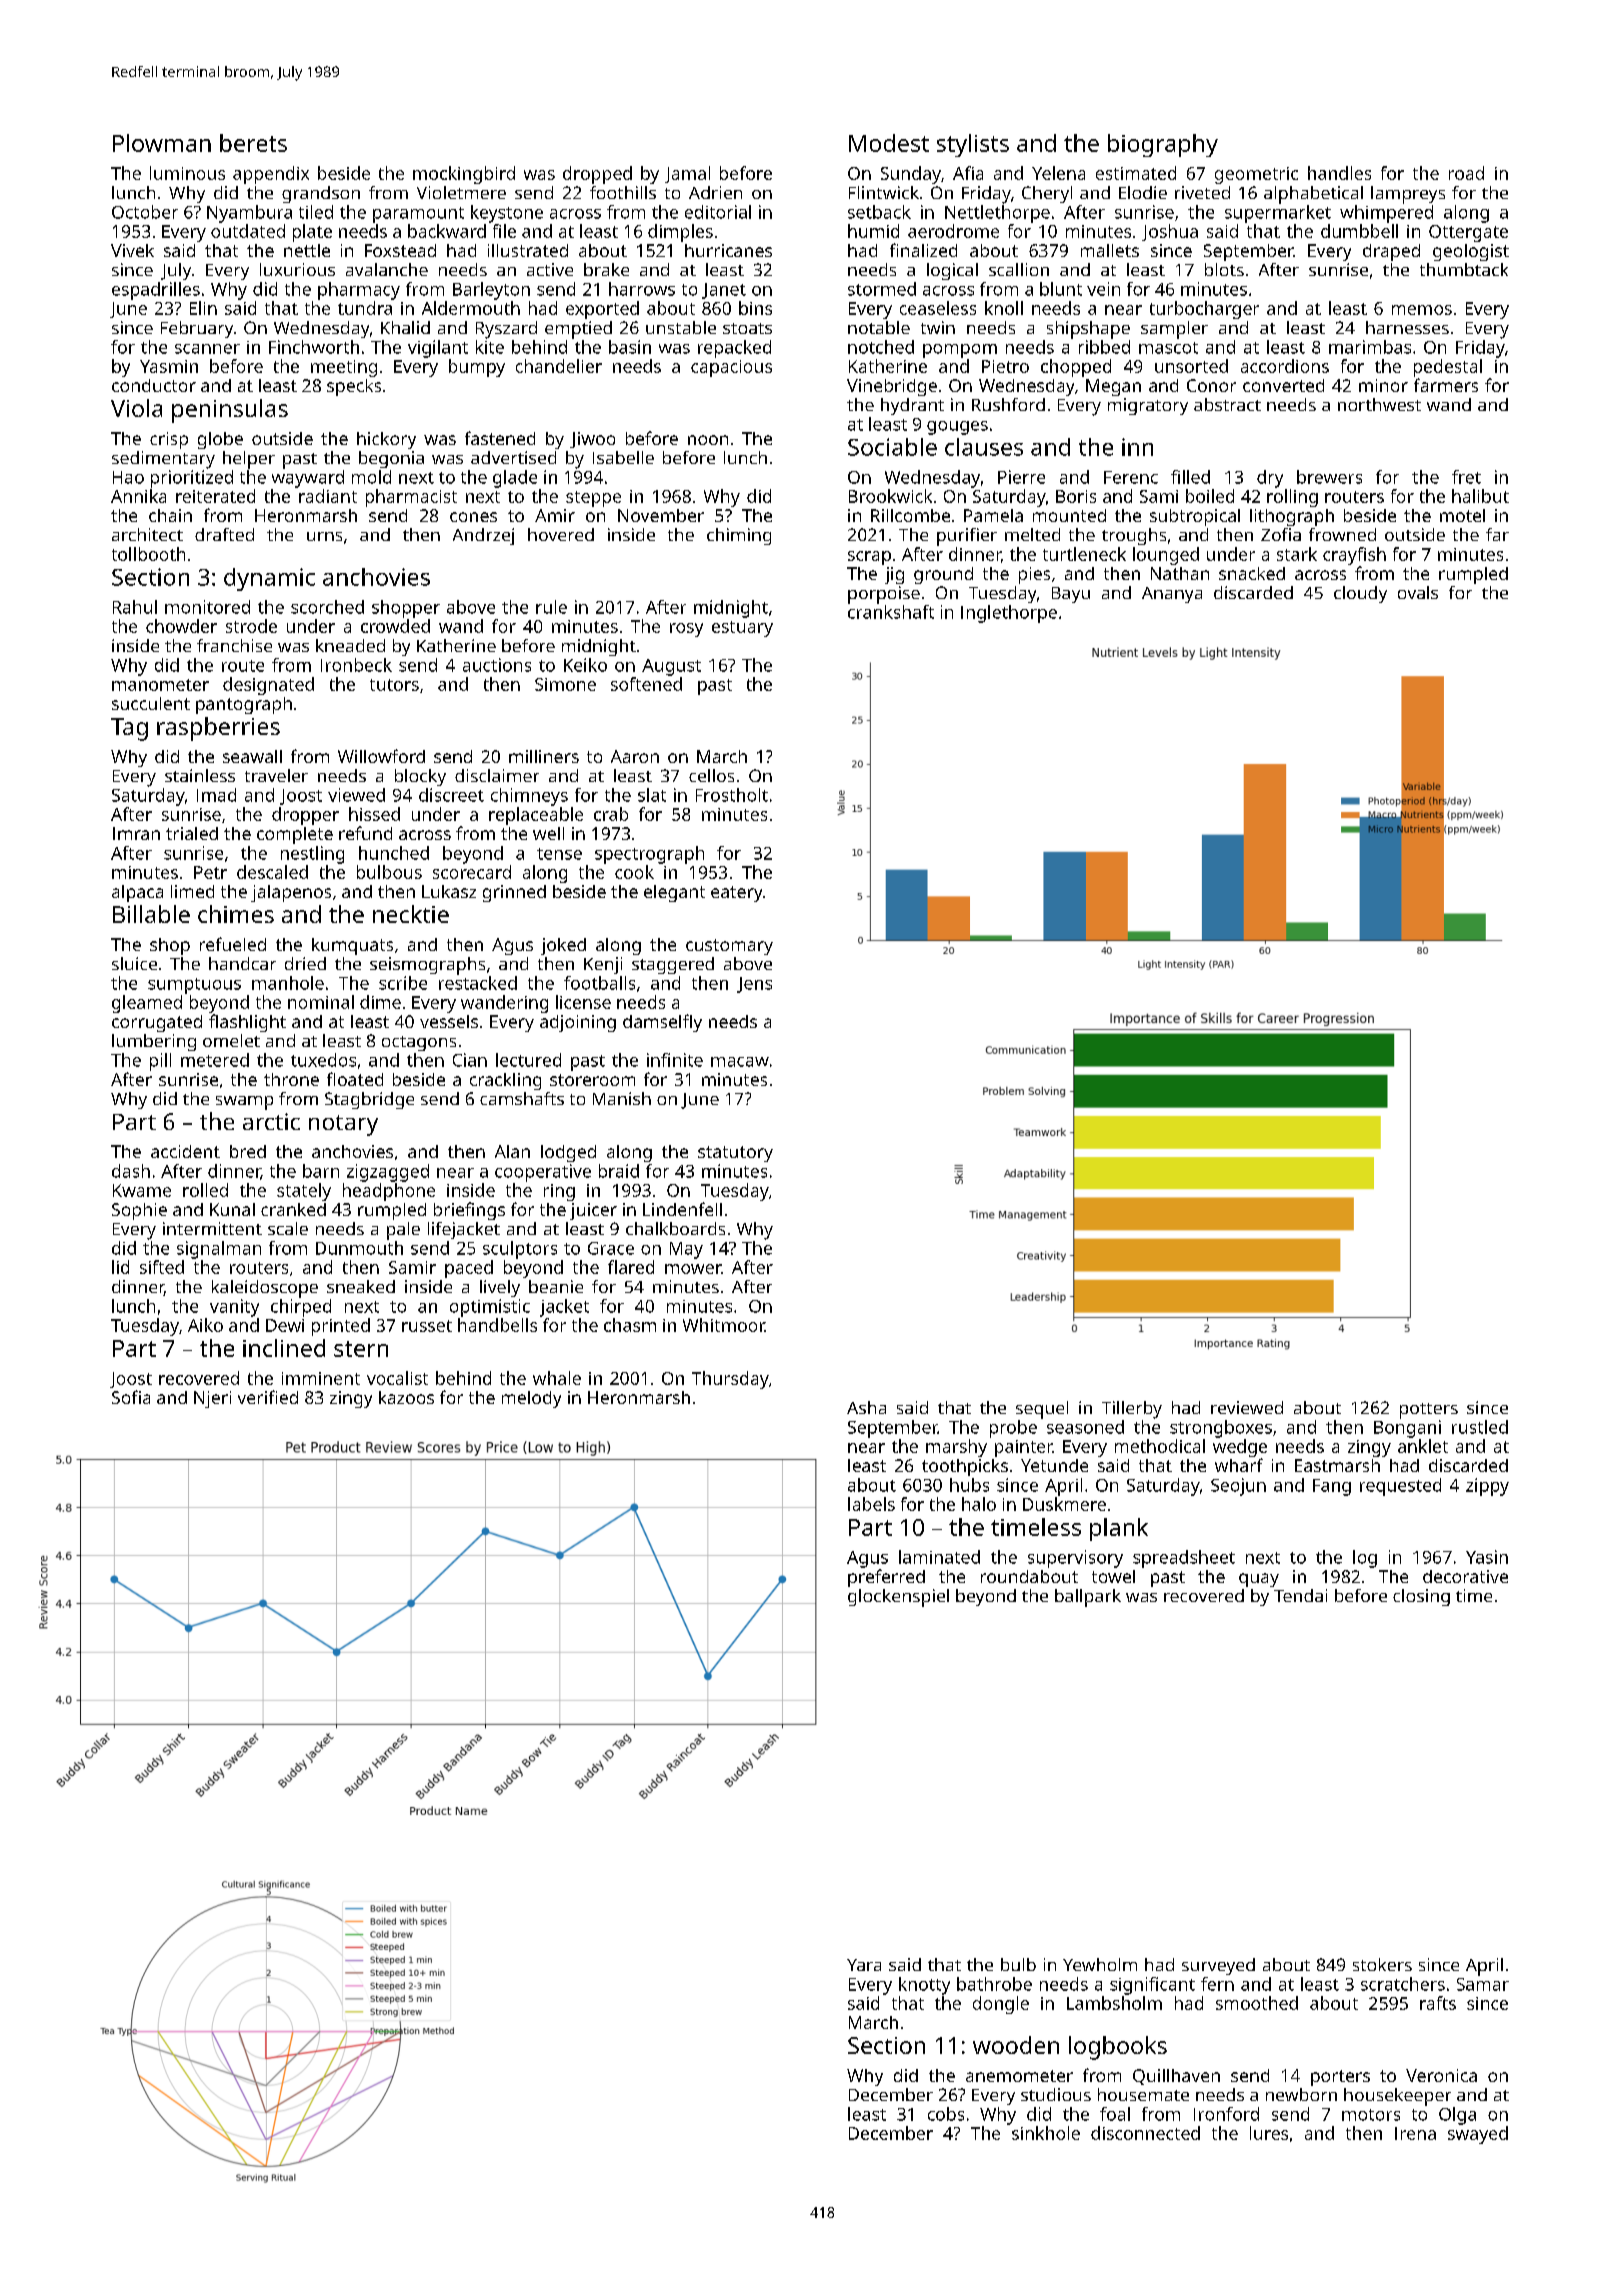 This screenshot has width=1620, height=2292. I want to click on statutory, so click(735, 1154).
